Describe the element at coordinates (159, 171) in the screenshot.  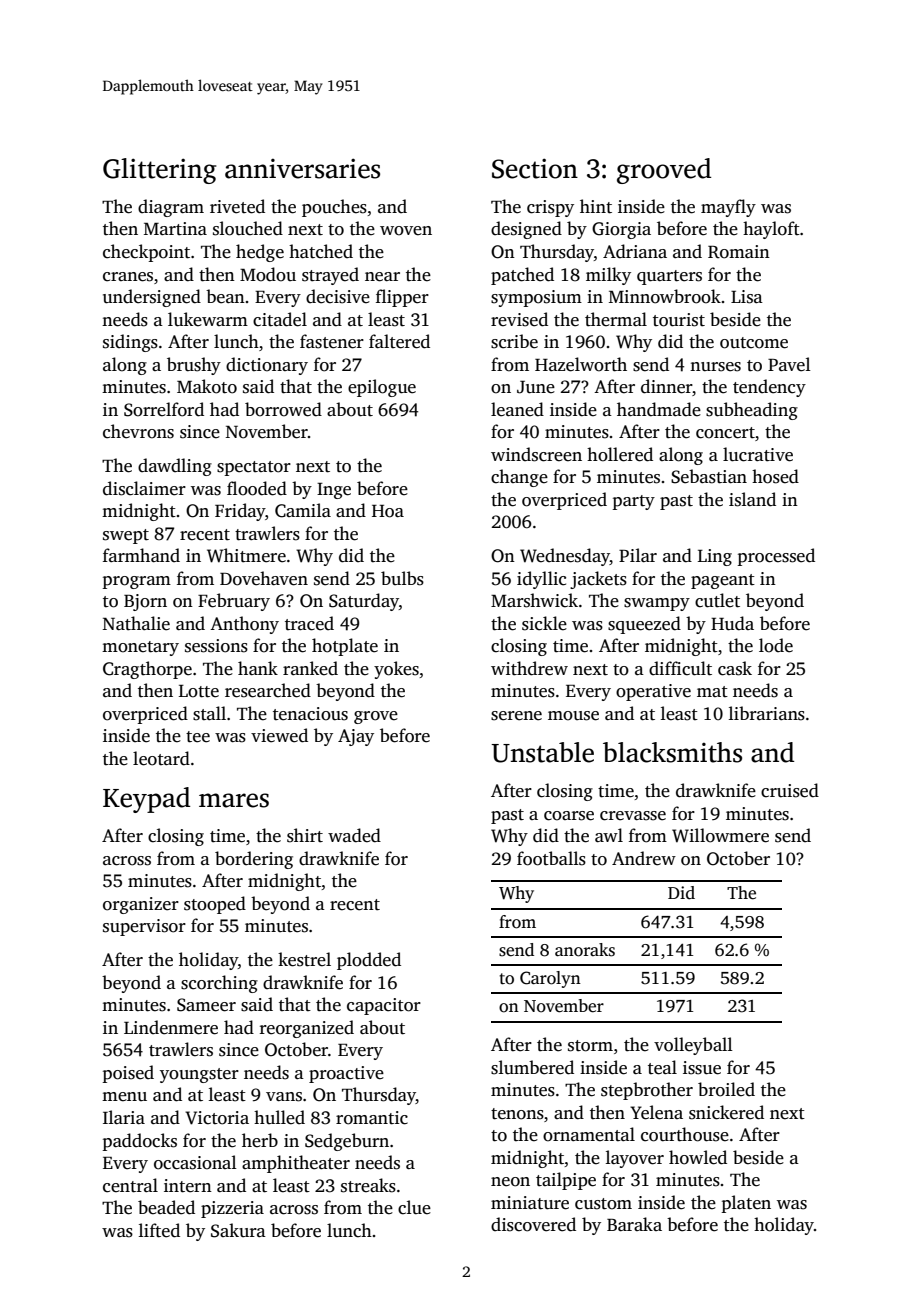
I see `Glittering` at that location.
